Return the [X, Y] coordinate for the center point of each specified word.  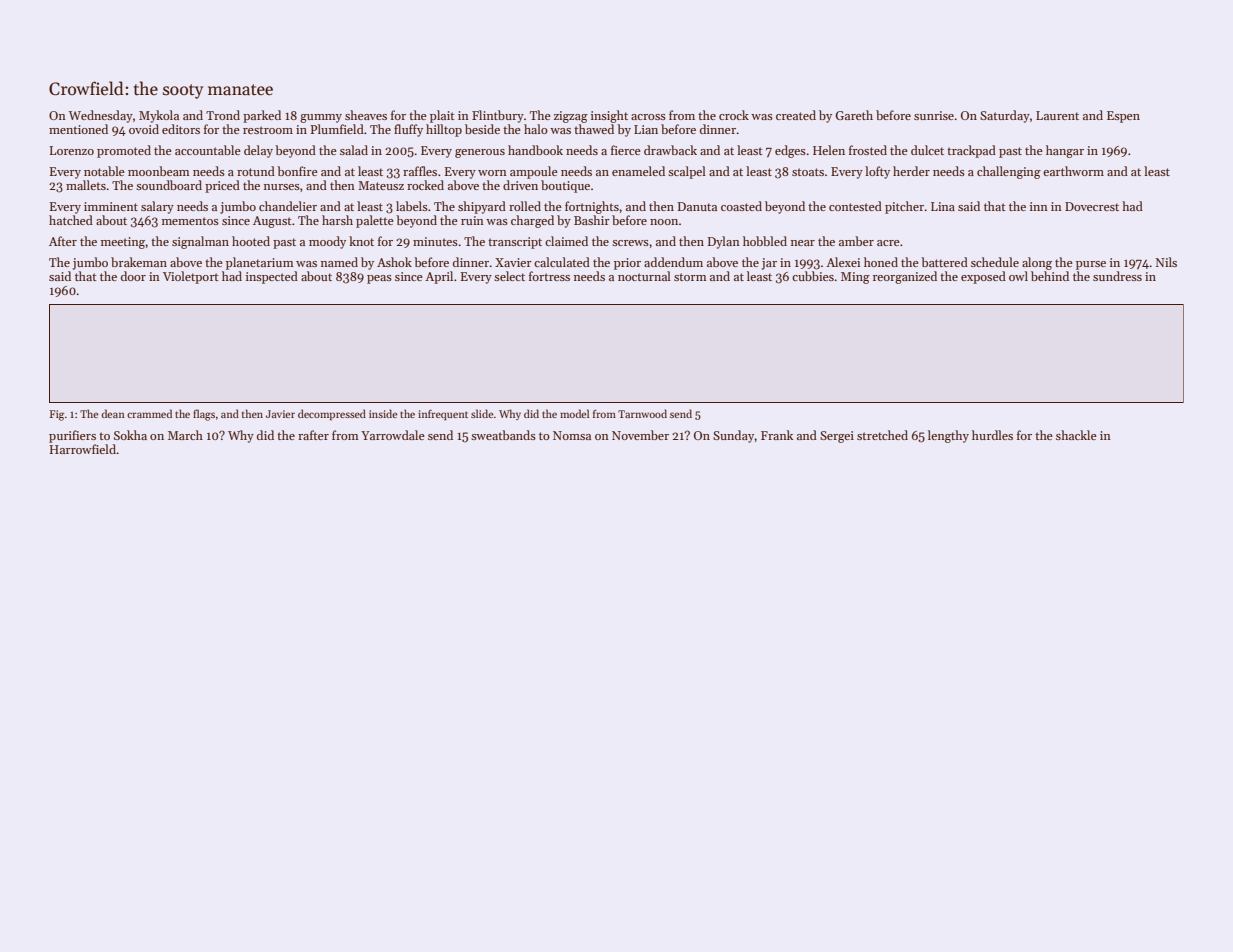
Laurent [1057, 115]
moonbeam [159, 171]
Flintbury [498, 116]
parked [262, 116]
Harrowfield [82, 449]
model [574, 413]
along [1037, 263]
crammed [149, 413]
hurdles [992, 435]
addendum [673, 262]
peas [379, 279]
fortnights [592, 207]
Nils [1166, 262]
